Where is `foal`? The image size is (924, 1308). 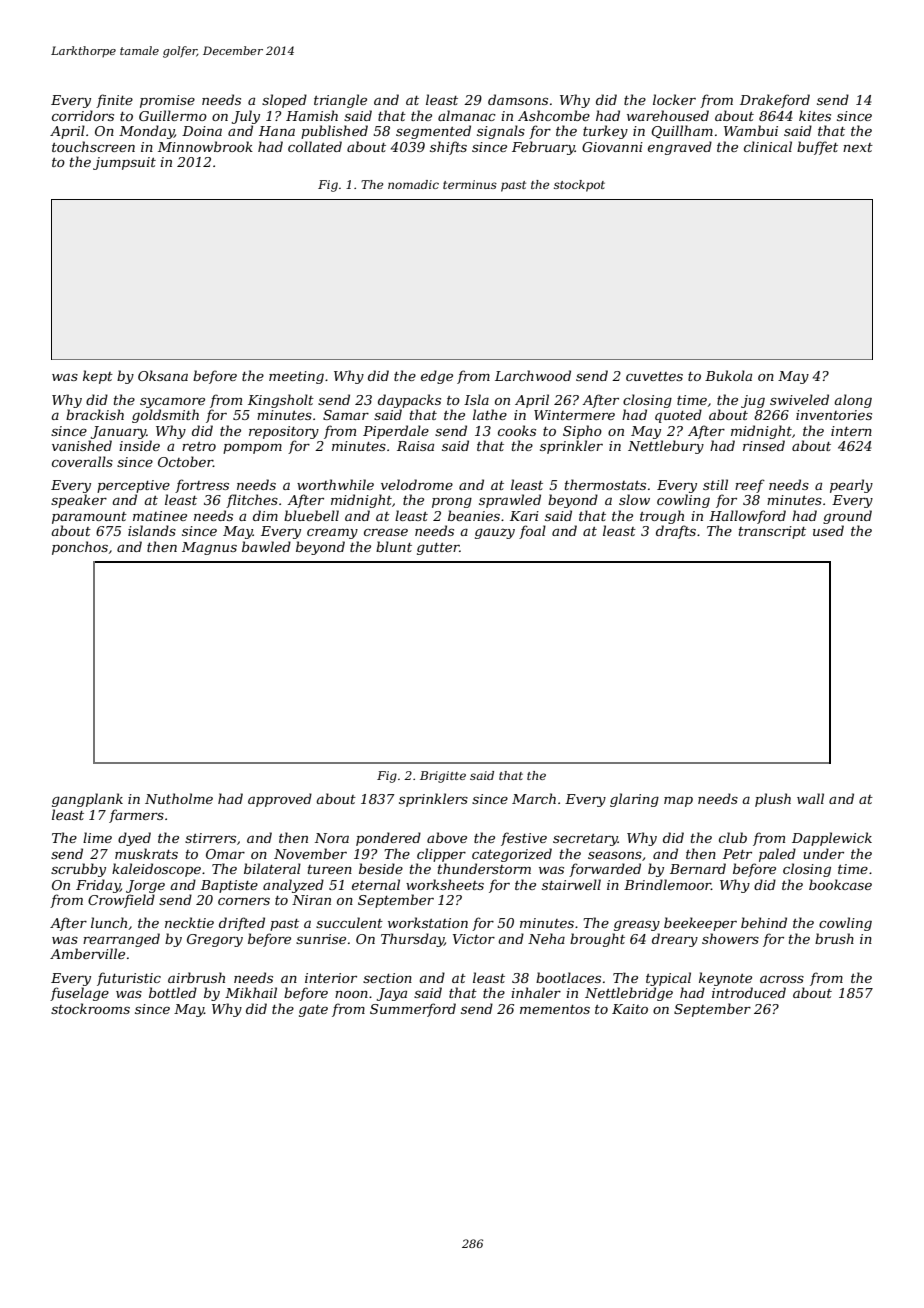 foal is located at coordinates (532, 532).
